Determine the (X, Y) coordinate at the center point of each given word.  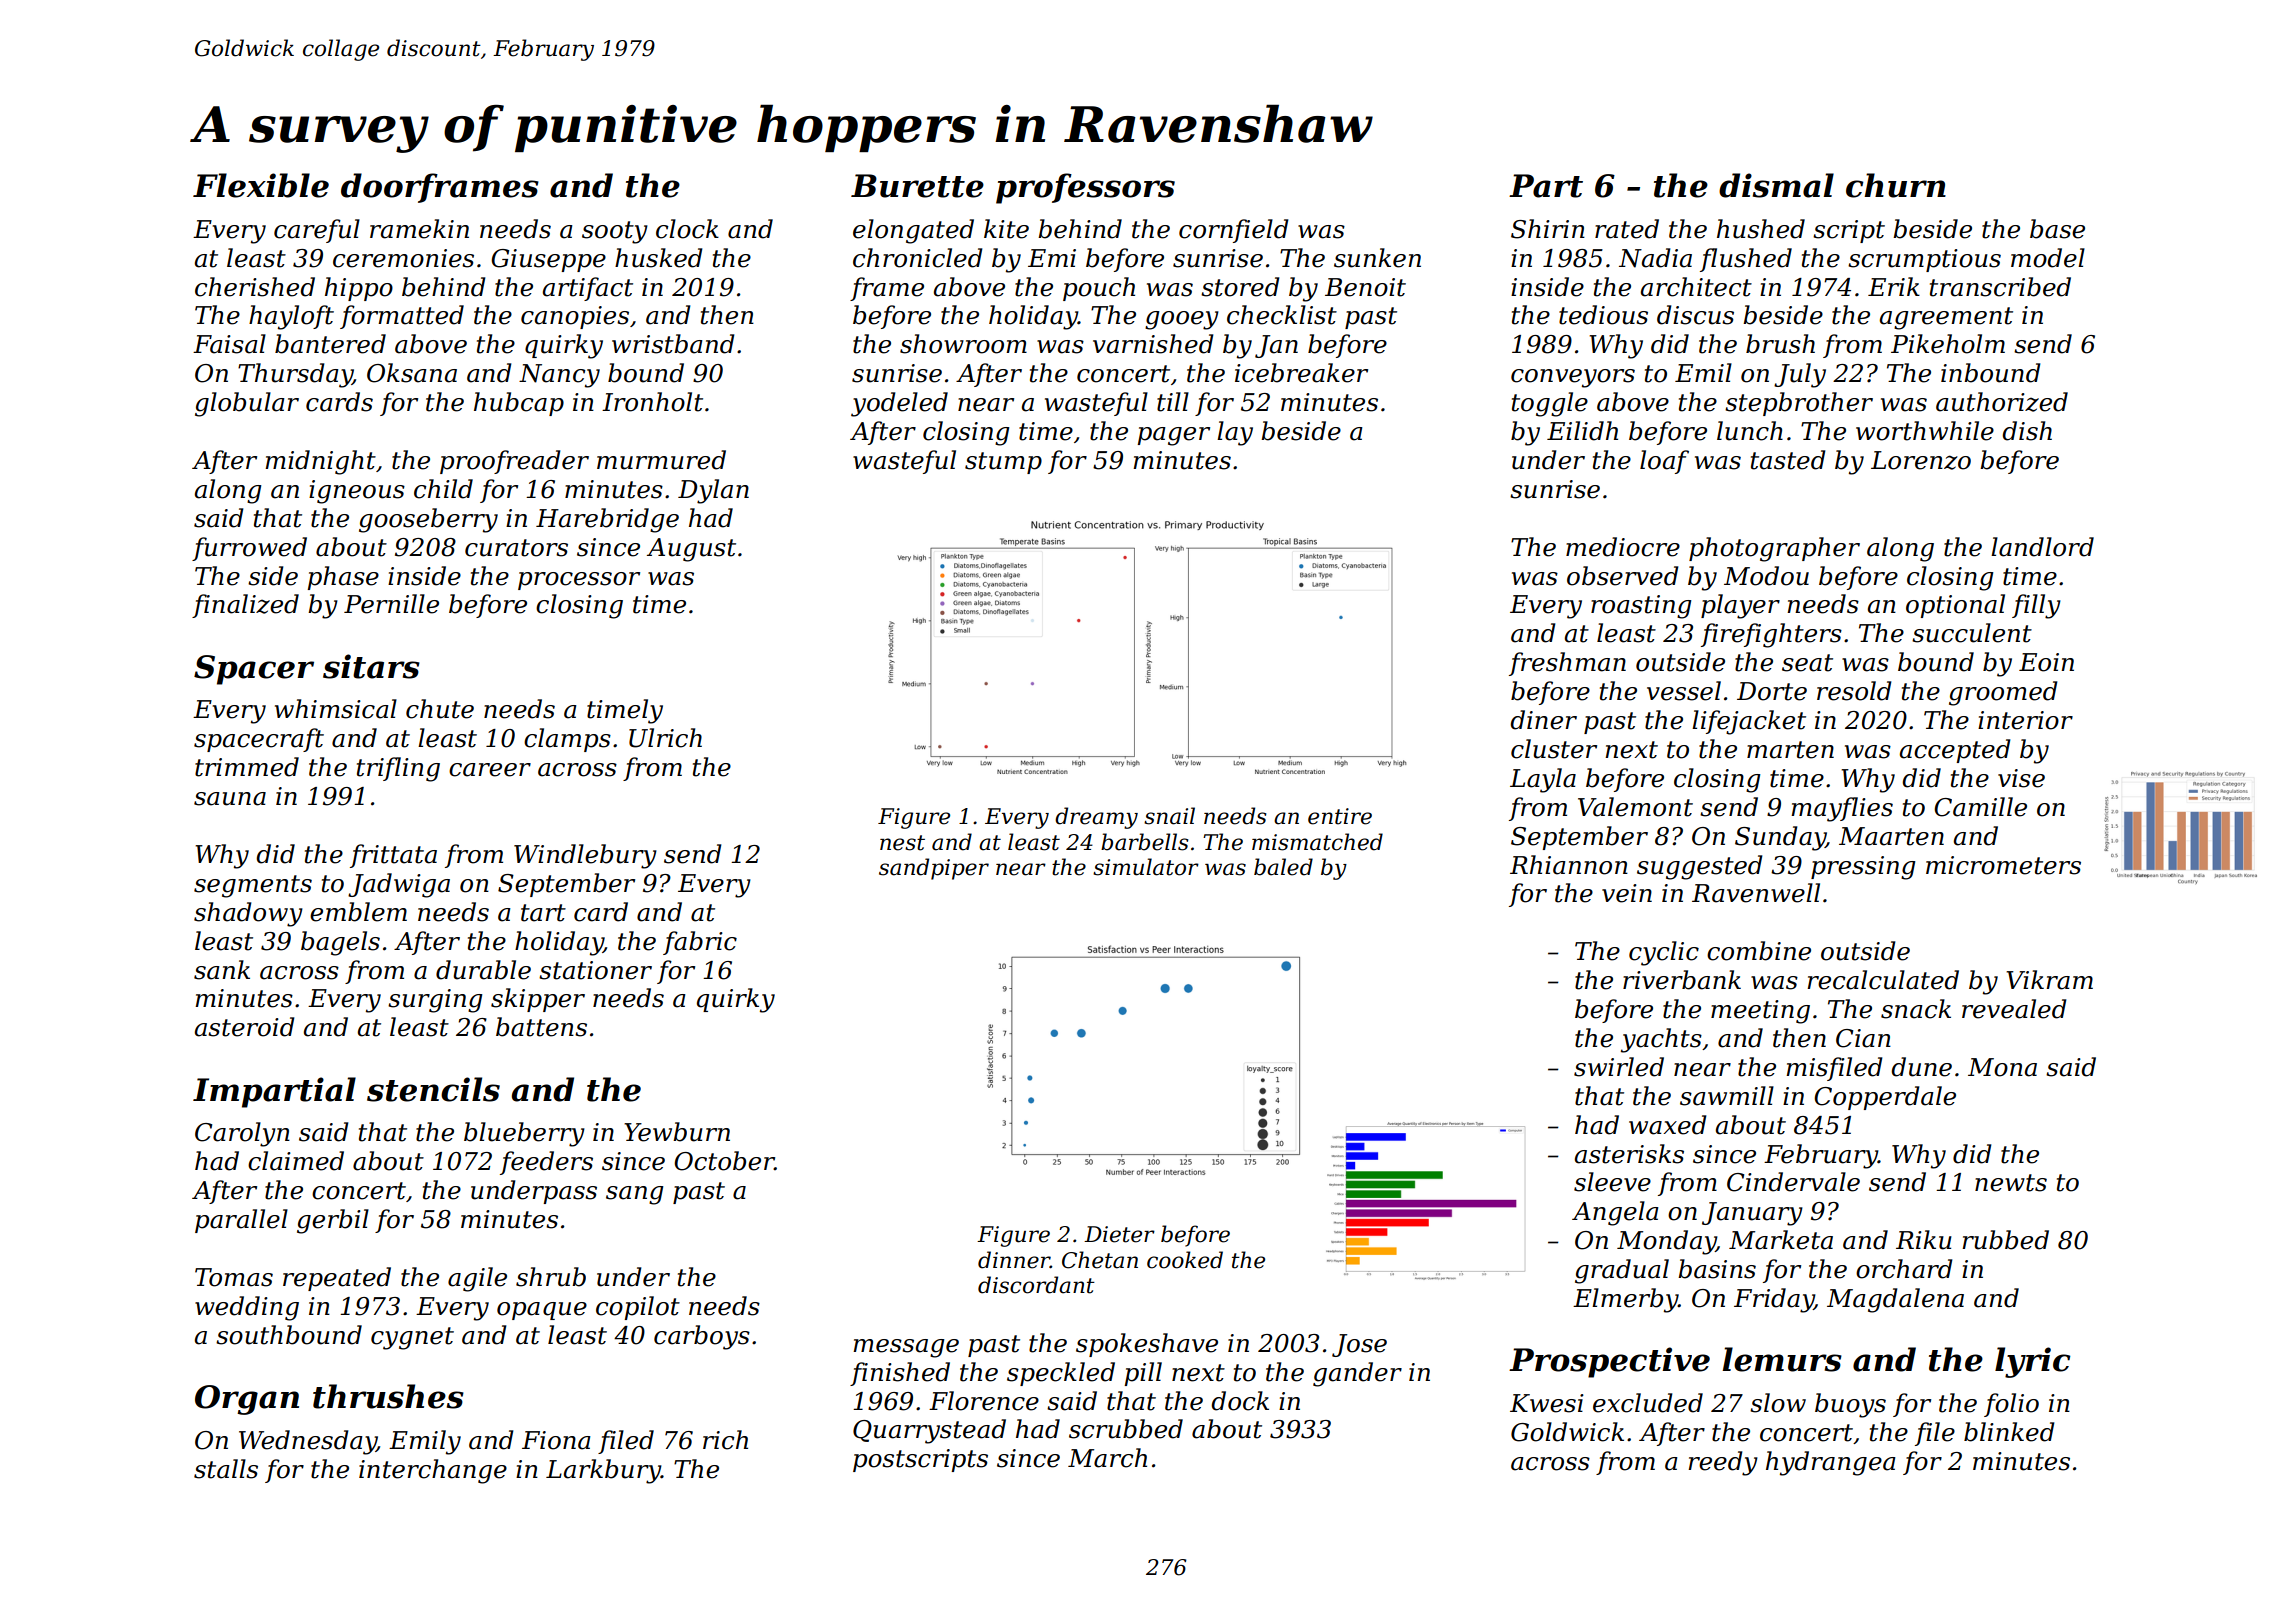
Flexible (261, 185)
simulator (1146, 867)
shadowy (248, 914)
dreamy (1096, 818)
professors (1085, 188)
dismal (1776, 185)
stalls (226, 1469)
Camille (1980, 807)
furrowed (249, 549)
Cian (1863, 1038)
